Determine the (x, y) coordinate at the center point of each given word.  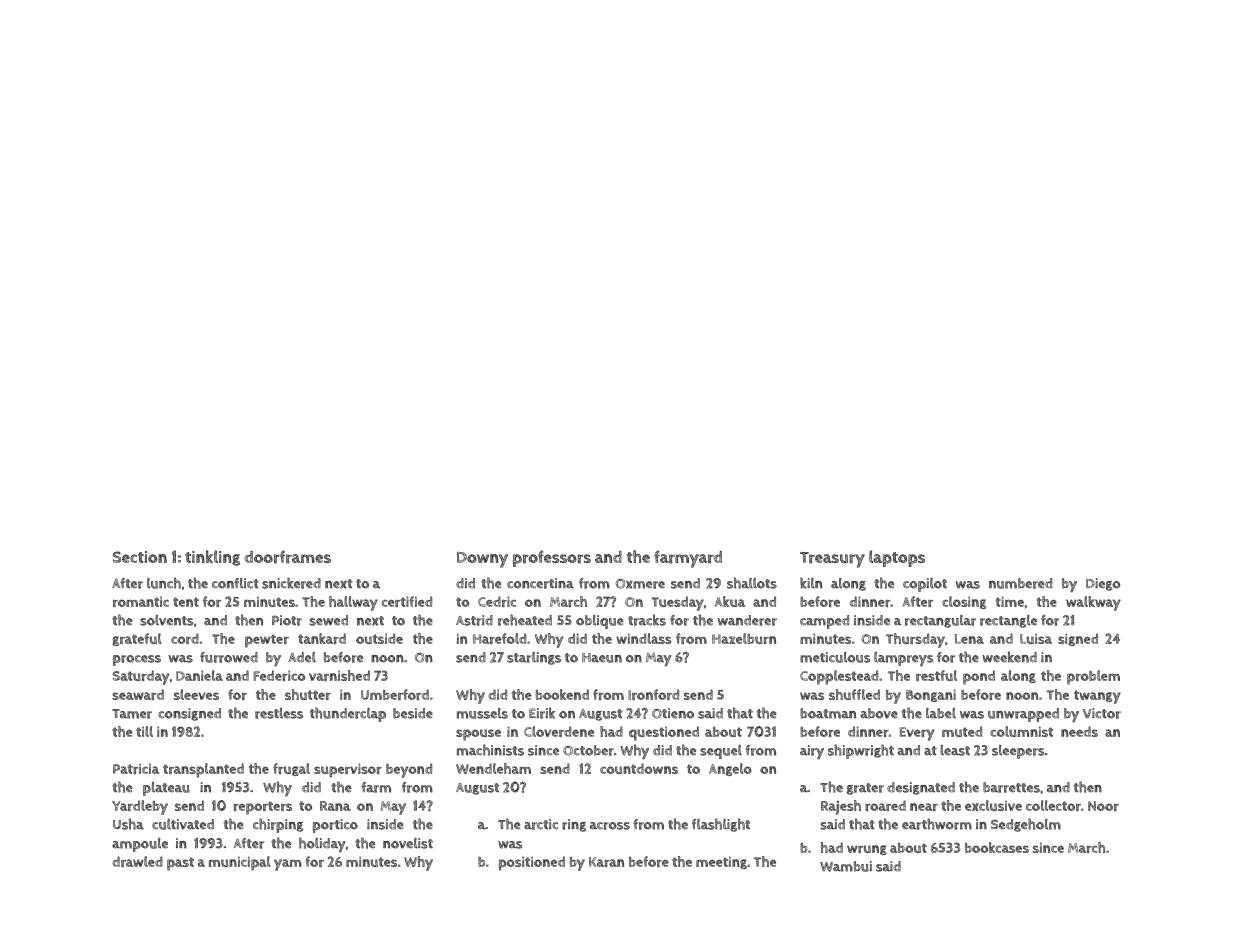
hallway (353, 603)
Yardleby (140, 807)
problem (1093, 677)
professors (552, 558)
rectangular (940, 621)
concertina (540, 583)
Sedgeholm (1026, 825)
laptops (897, 558)
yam (288, 865)
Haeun (602, 658)
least (955, 750)
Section (140, 557)
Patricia (136, 768)
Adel (302, 657)
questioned (664, 733)
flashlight (721, 825)
